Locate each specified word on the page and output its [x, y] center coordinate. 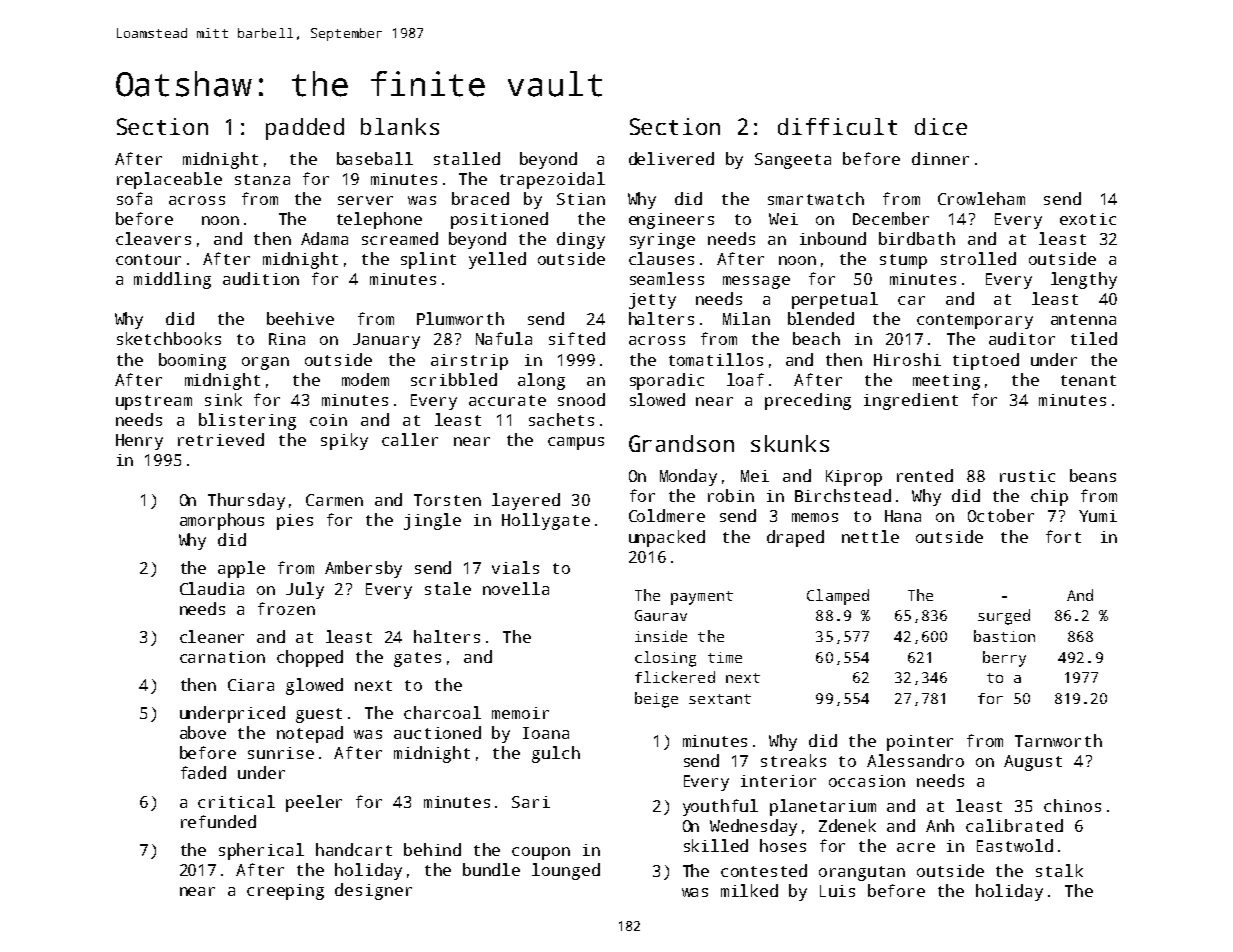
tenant [1088, 380]
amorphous [222, 521]
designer [373, 891]
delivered [671, 158]
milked [749, 890]
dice [941, 126]
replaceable [169, 180]
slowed [657, 399]
